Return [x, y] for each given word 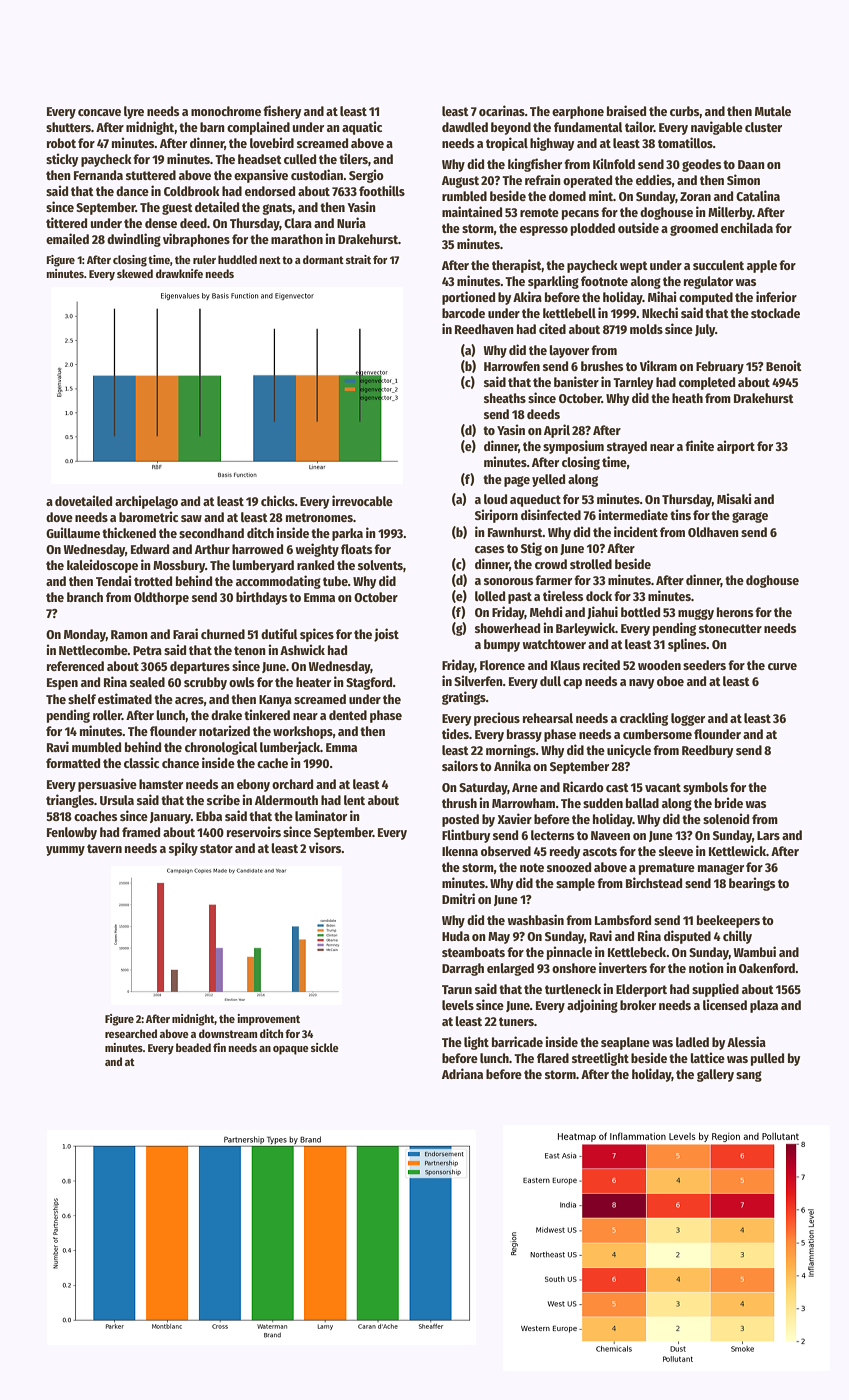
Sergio [366, 176]
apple [762, 266]
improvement [268, 1020]
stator [216, 848]
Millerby [730, 213]
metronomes [319, 517]
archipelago [146, 502]
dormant [323, 259]
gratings [464, 698]
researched [131, 1033]
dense [161, 223]
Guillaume [73, 532]
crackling [644, 719]
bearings [752, 884]
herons [735, 612]
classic [141, 762]
